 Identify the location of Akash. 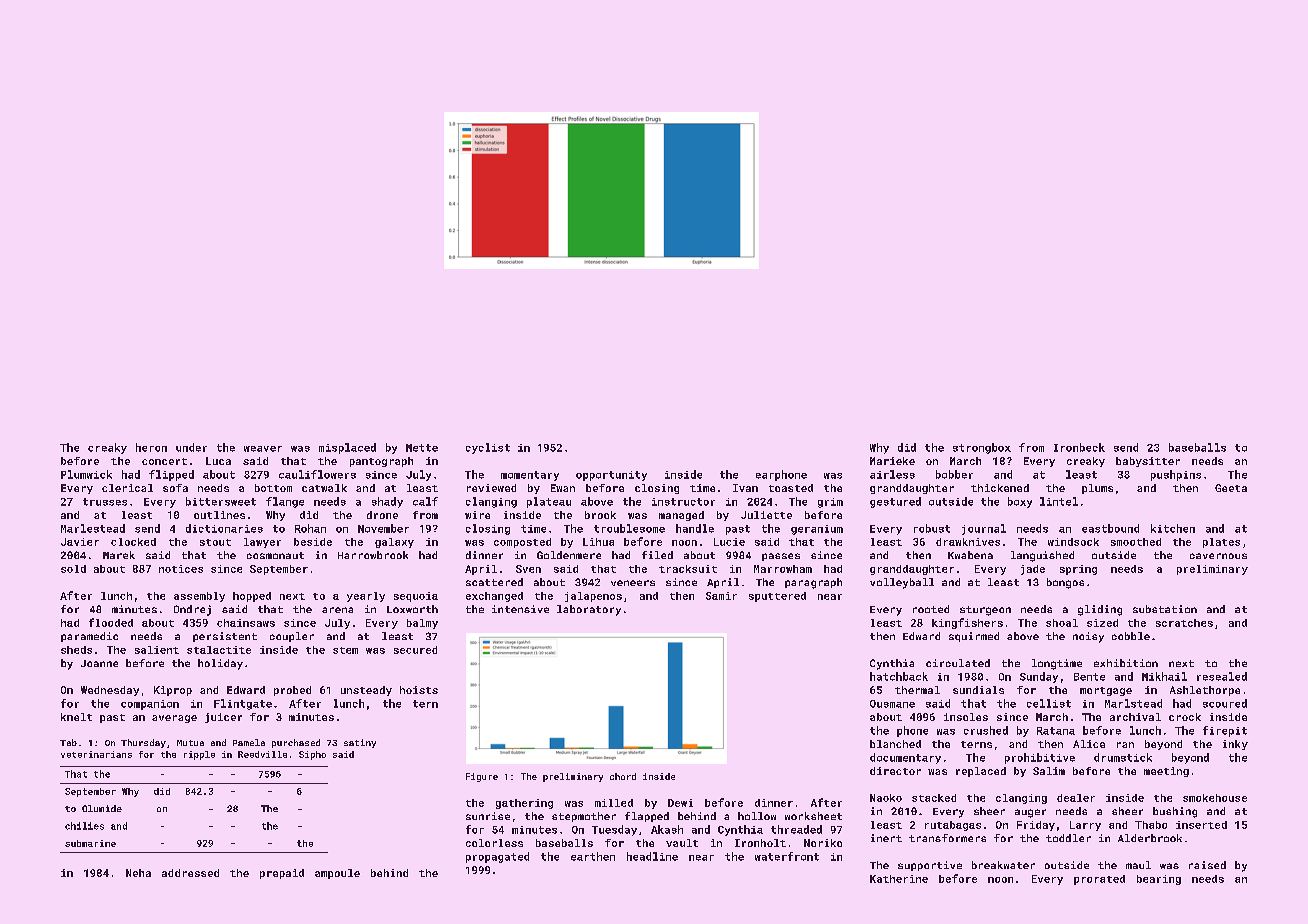
(667, 829).
